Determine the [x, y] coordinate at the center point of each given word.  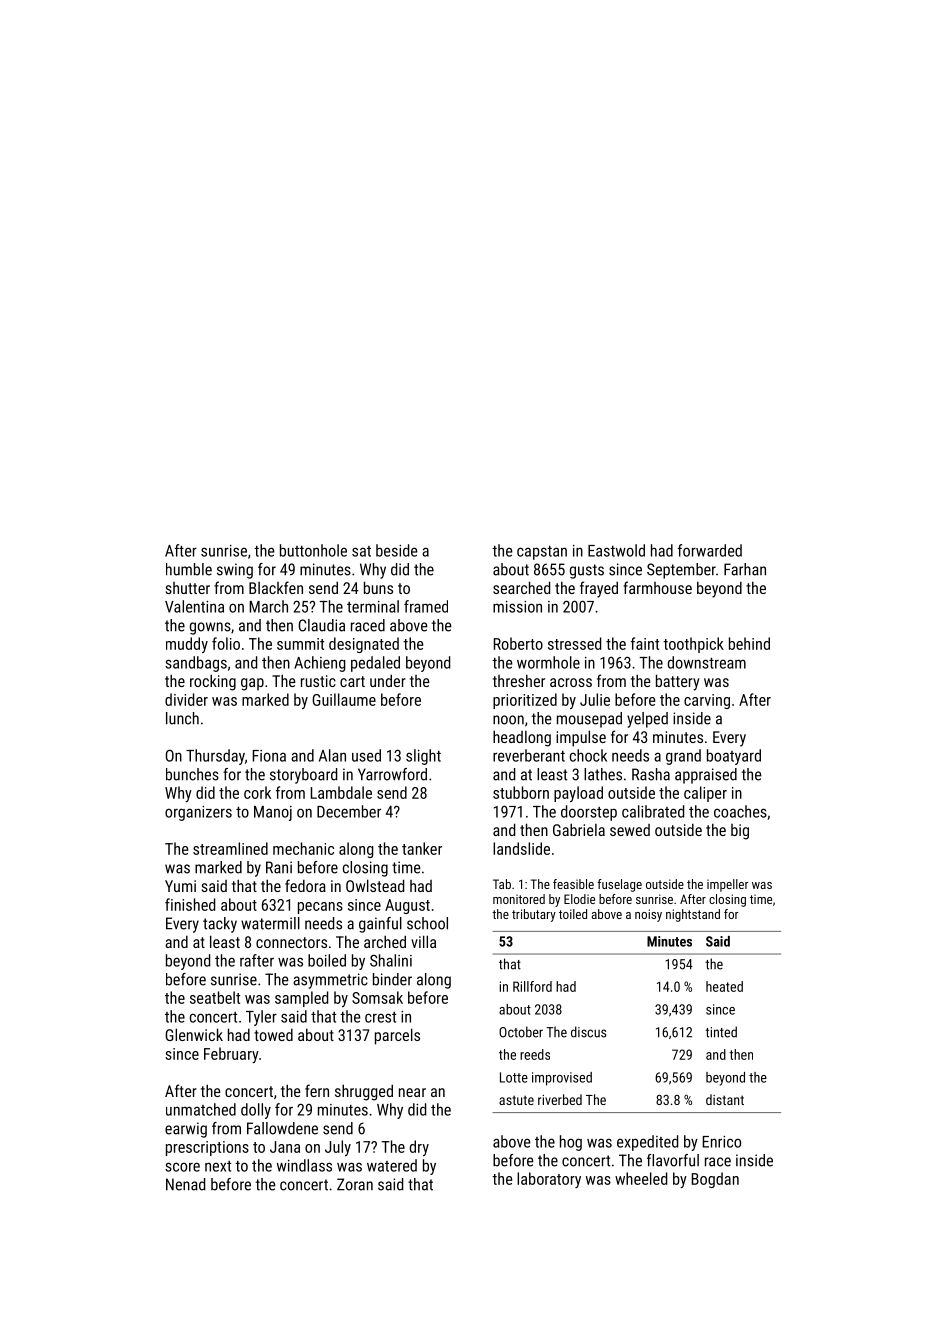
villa [423, 941]
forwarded [710, 550]
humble [189, 569]
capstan [542, 553]
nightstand [693, 915]
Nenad [185, 1184]
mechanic [303, 848]
